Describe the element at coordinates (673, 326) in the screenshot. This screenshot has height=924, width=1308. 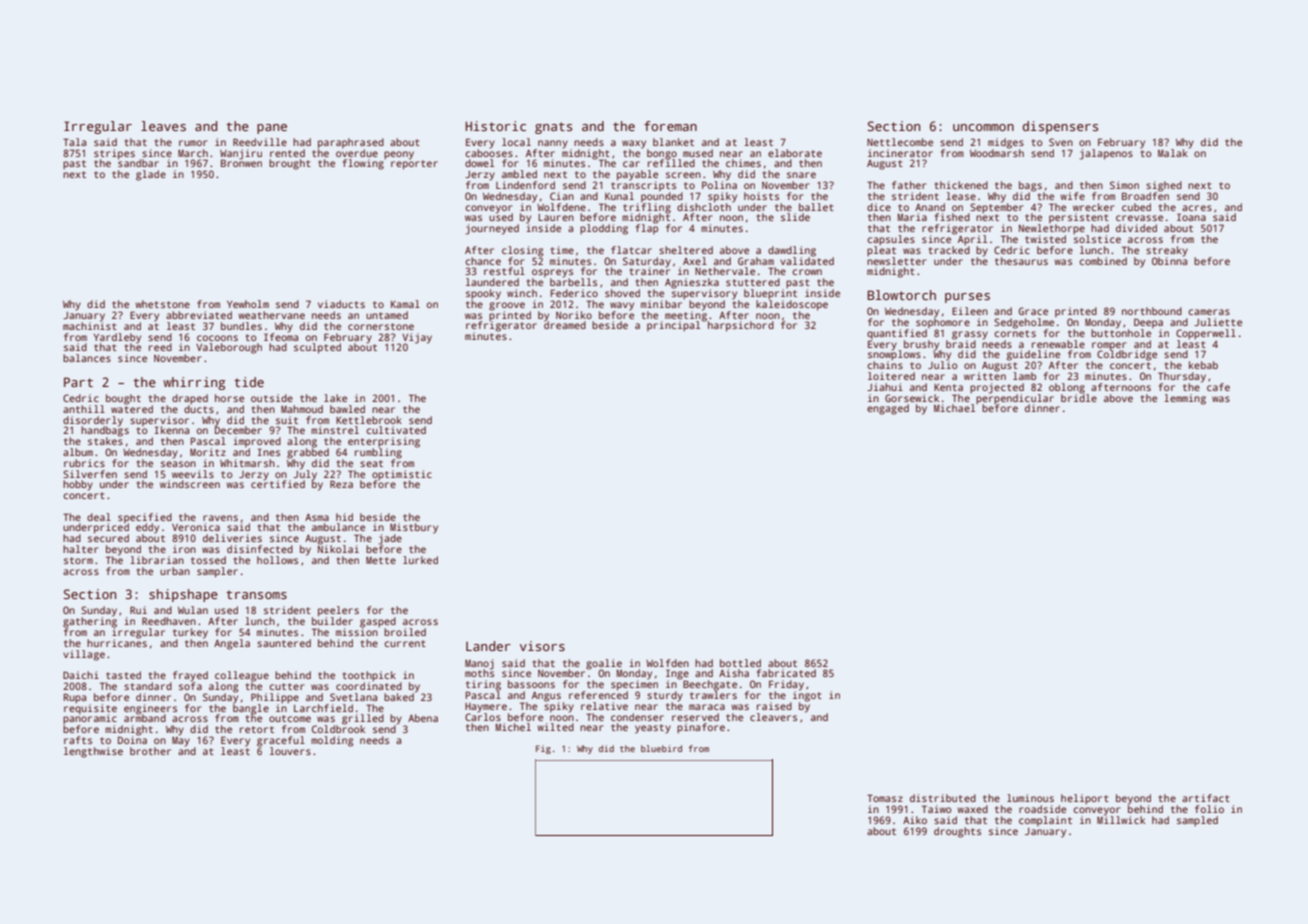
I see `principal` at that location.
